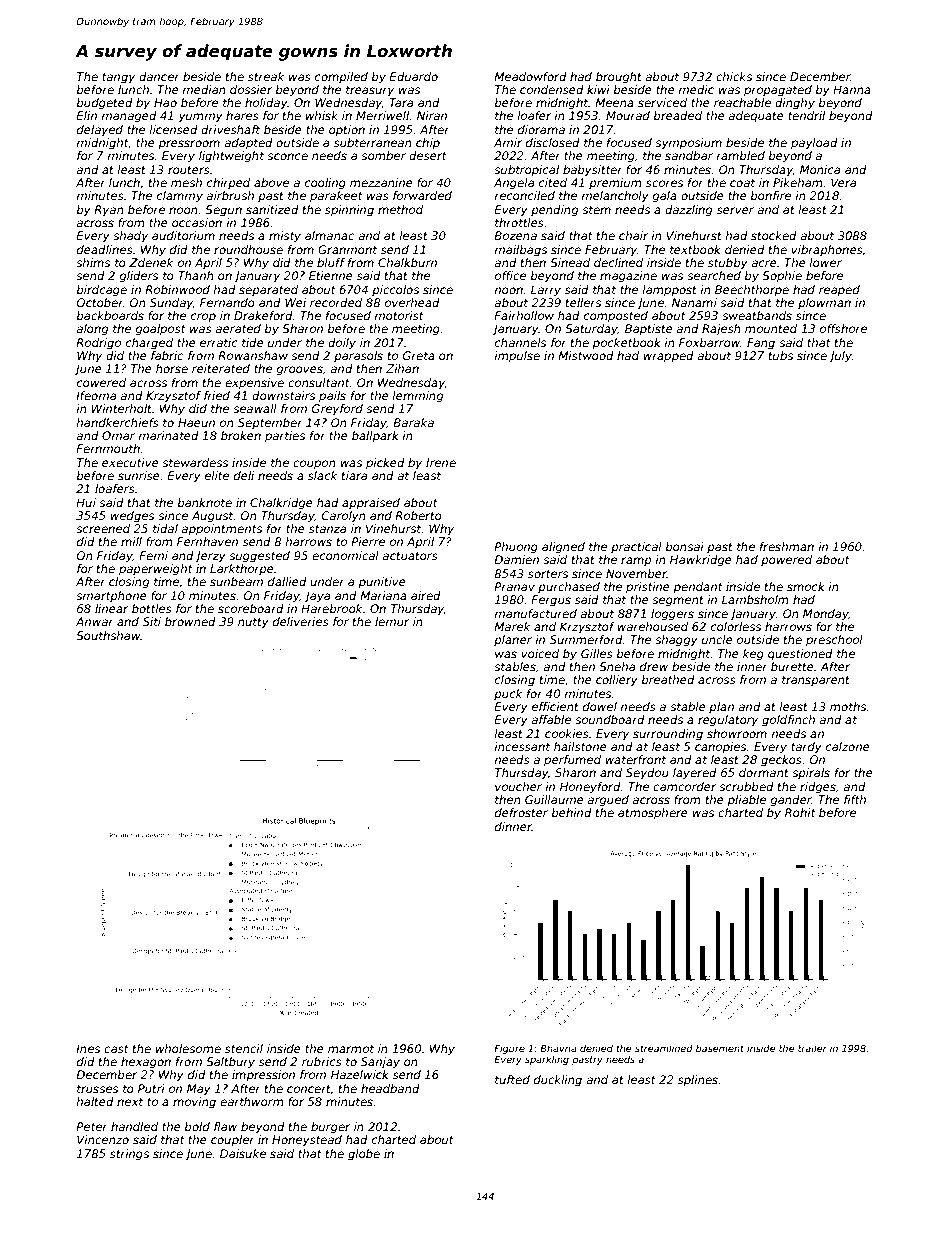 The height and width of the page is (1233, 952). What do you see at coordinates (108, 635) in the page?
I see `Southshaw` at bounding box center [108, 635].
